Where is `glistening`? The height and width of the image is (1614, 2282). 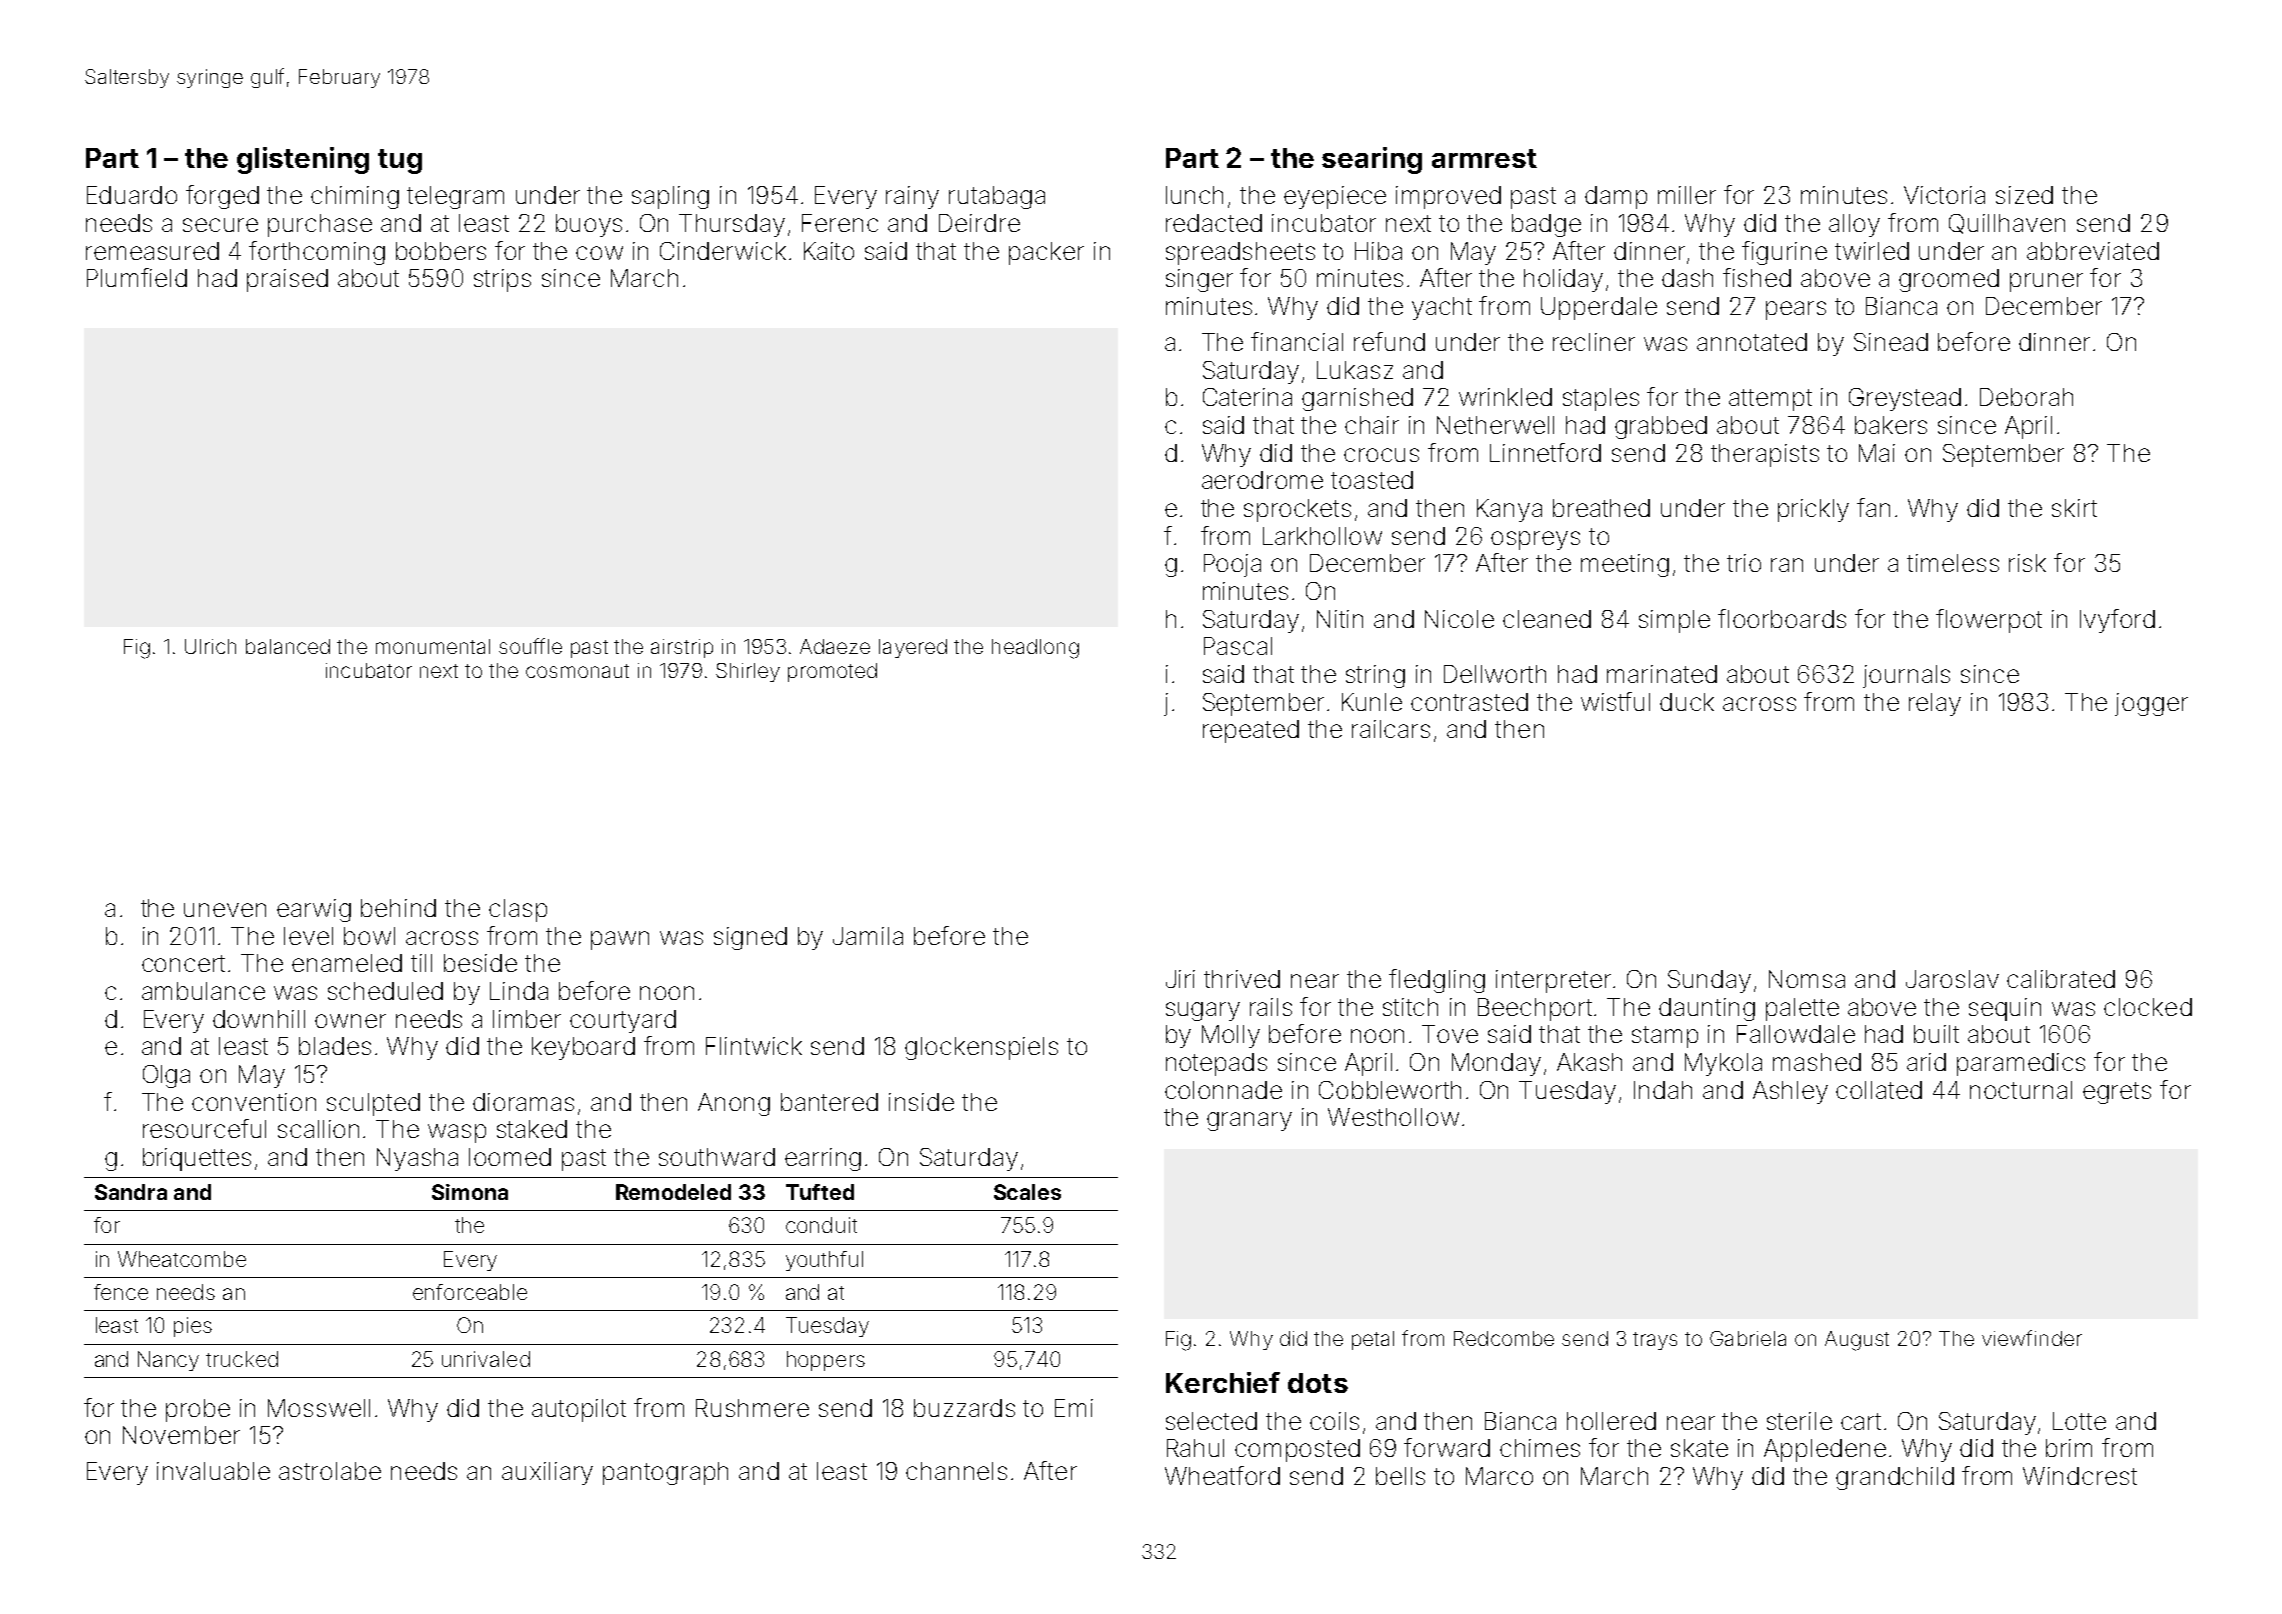
glistening is located at coordinates (303, 160).
